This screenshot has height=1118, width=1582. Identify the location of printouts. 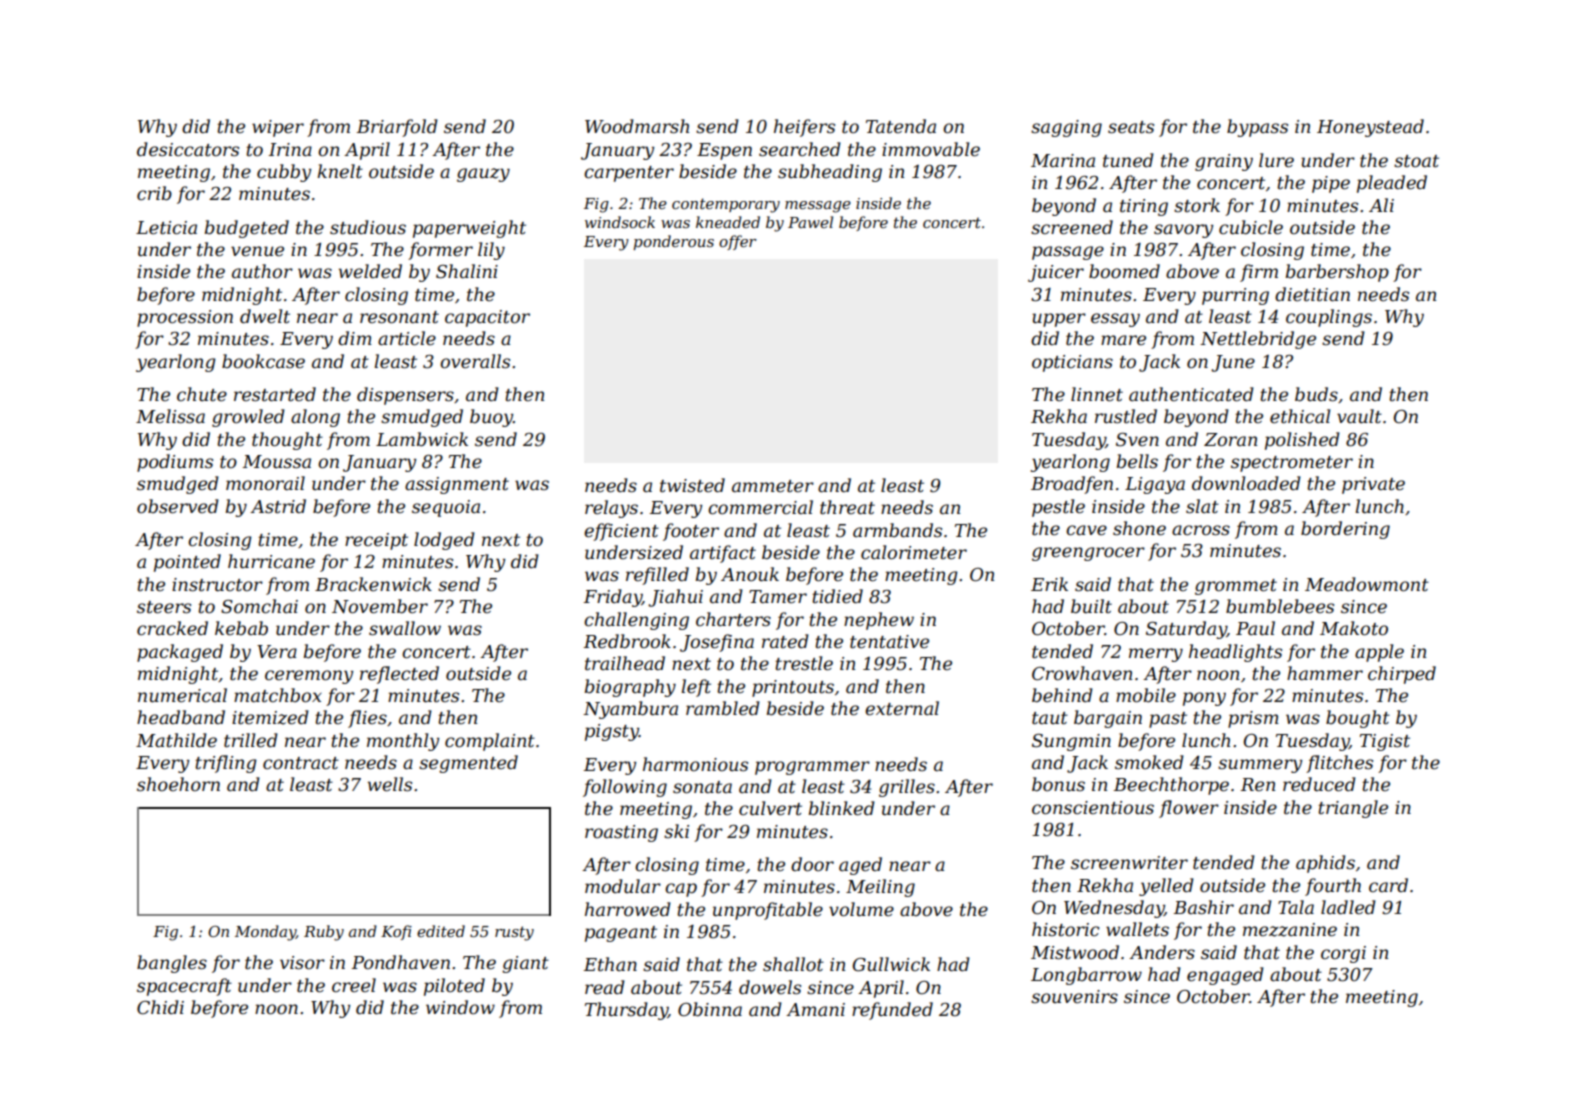
(793, 688).
